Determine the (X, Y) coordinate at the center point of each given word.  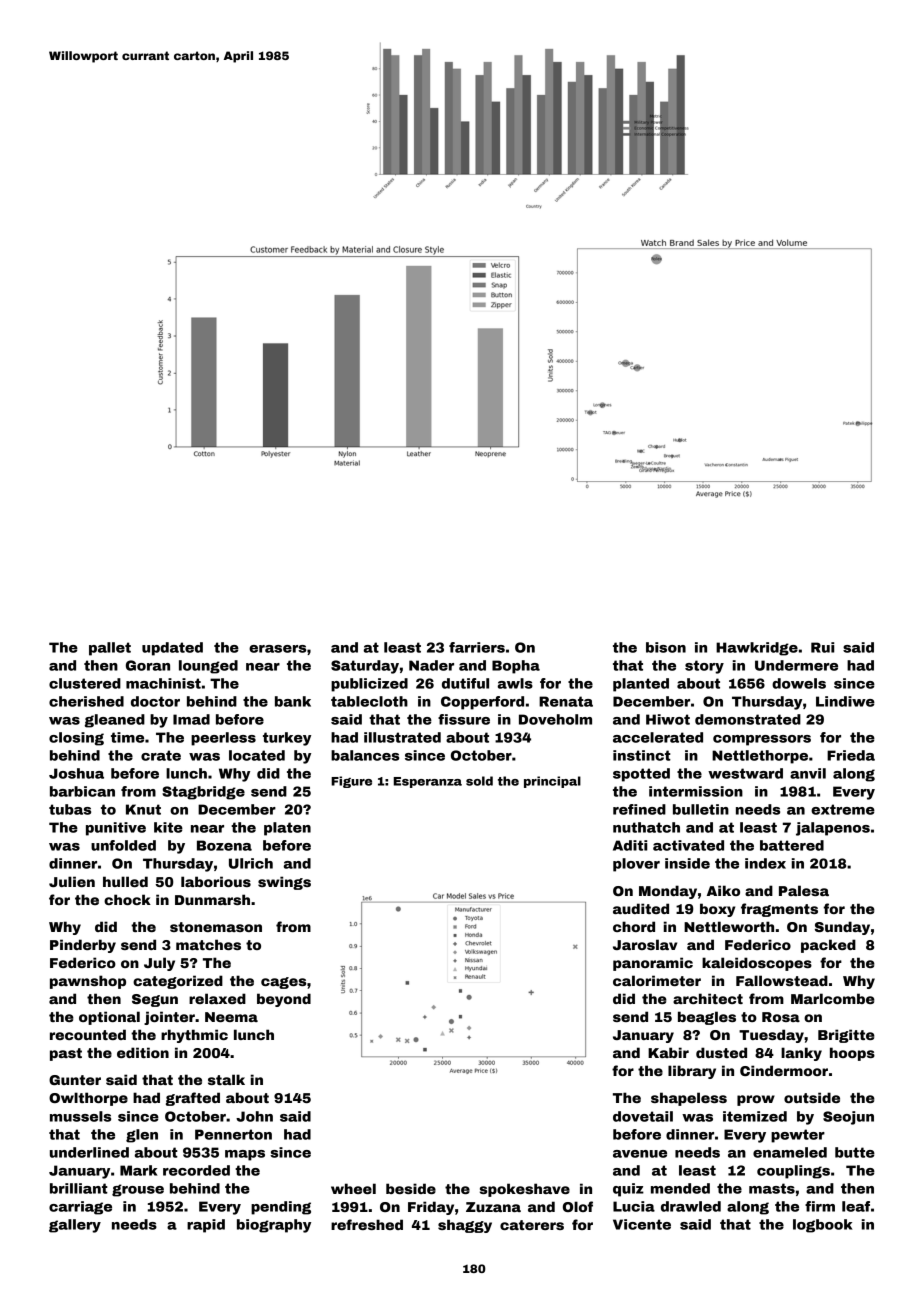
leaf (856, 1206)
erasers (277, 649)
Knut (143, 809)
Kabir (668, 1052)
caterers (532, 1225)
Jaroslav (645, 944)
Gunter (75, 1080)
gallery (75, 1226)
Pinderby (83, 946)
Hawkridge (757, 649)
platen (287, 829)
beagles (707, 1018)
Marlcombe (833, 998)
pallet (110, 649)
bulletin (701, 809)
